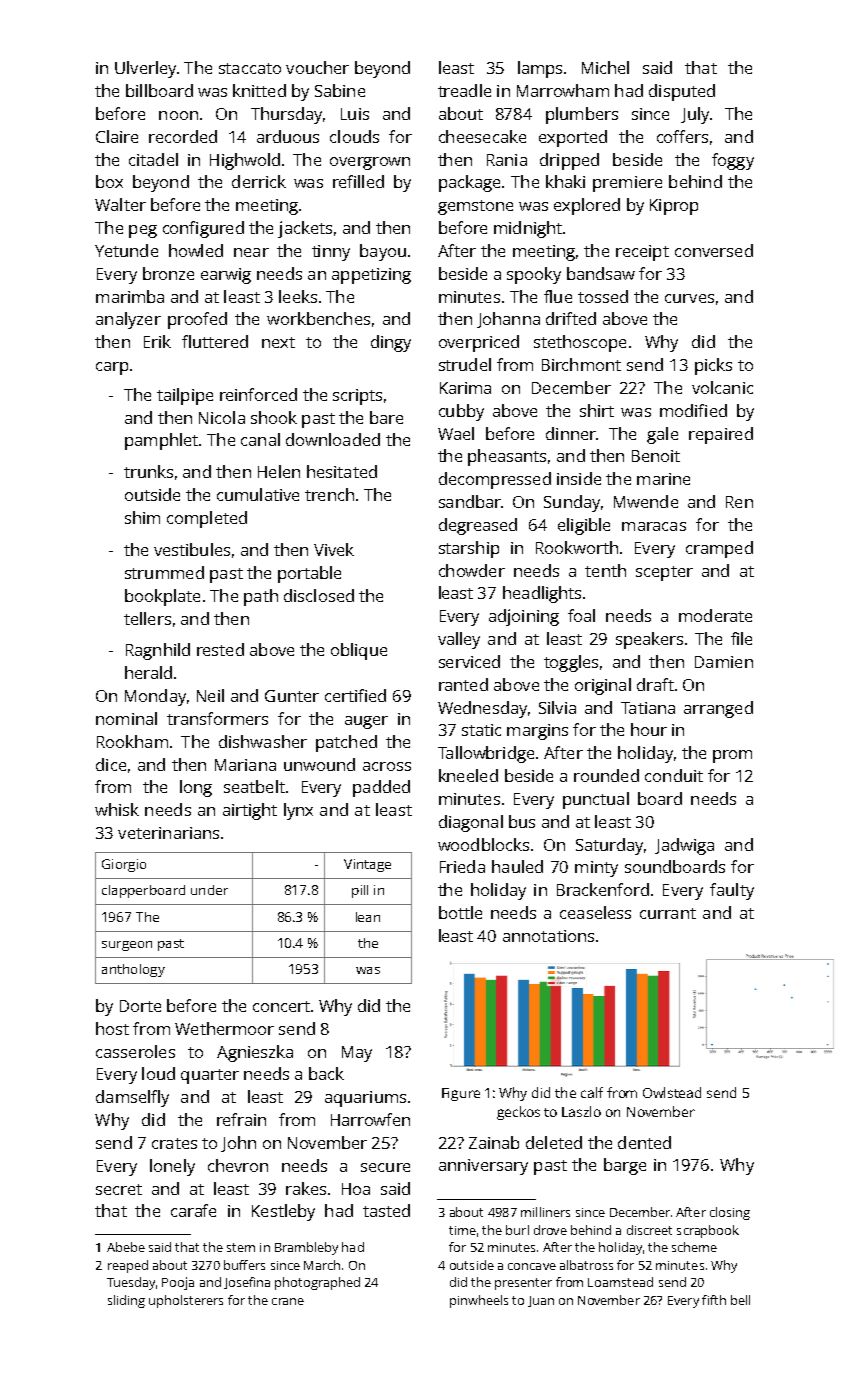  Describe the element at coordinates (306, 1248) in the screenshot. I see `Brambleby` at that location.
